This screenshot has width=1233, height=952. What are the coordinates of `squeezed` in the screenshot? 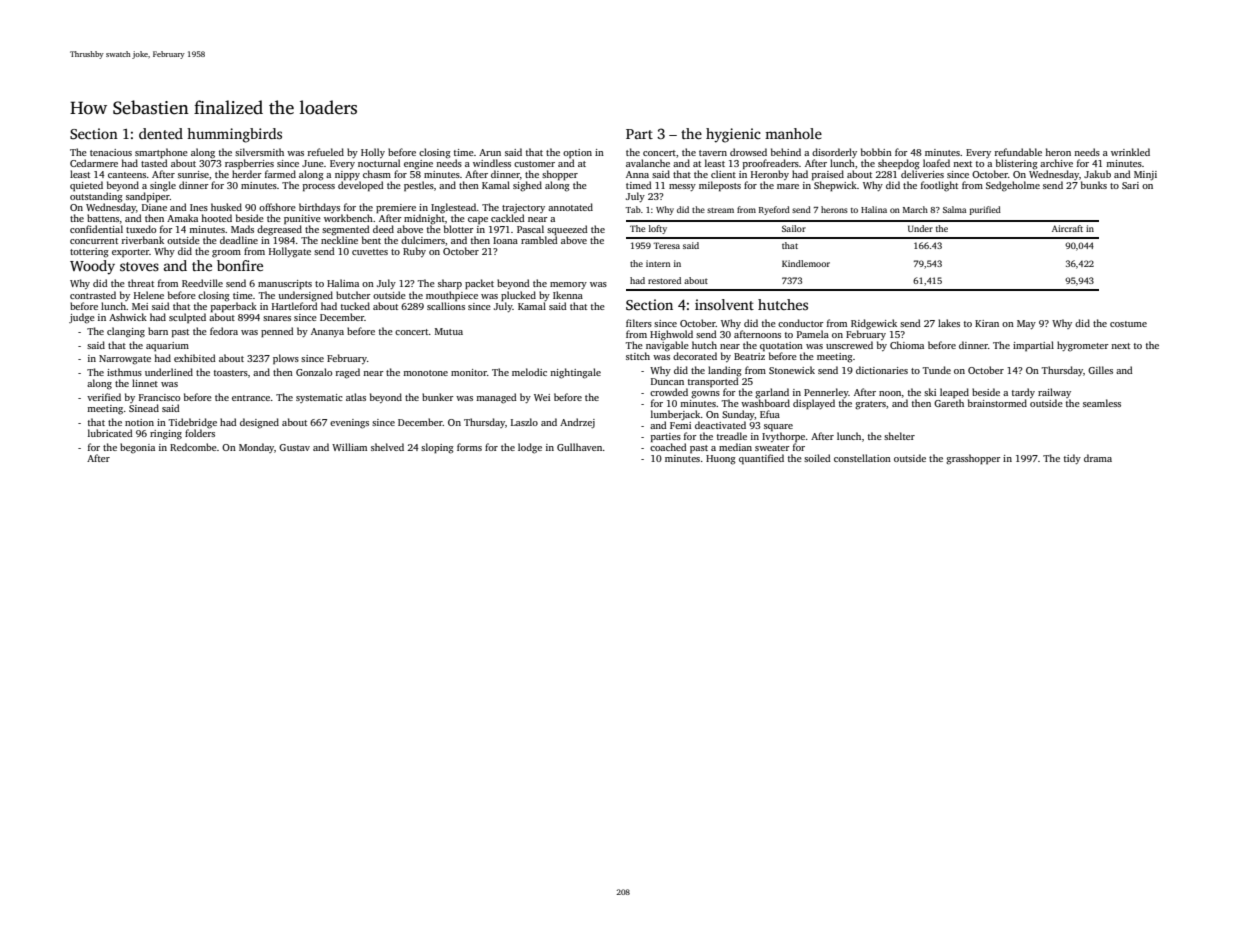 It's located at (567, 230).
